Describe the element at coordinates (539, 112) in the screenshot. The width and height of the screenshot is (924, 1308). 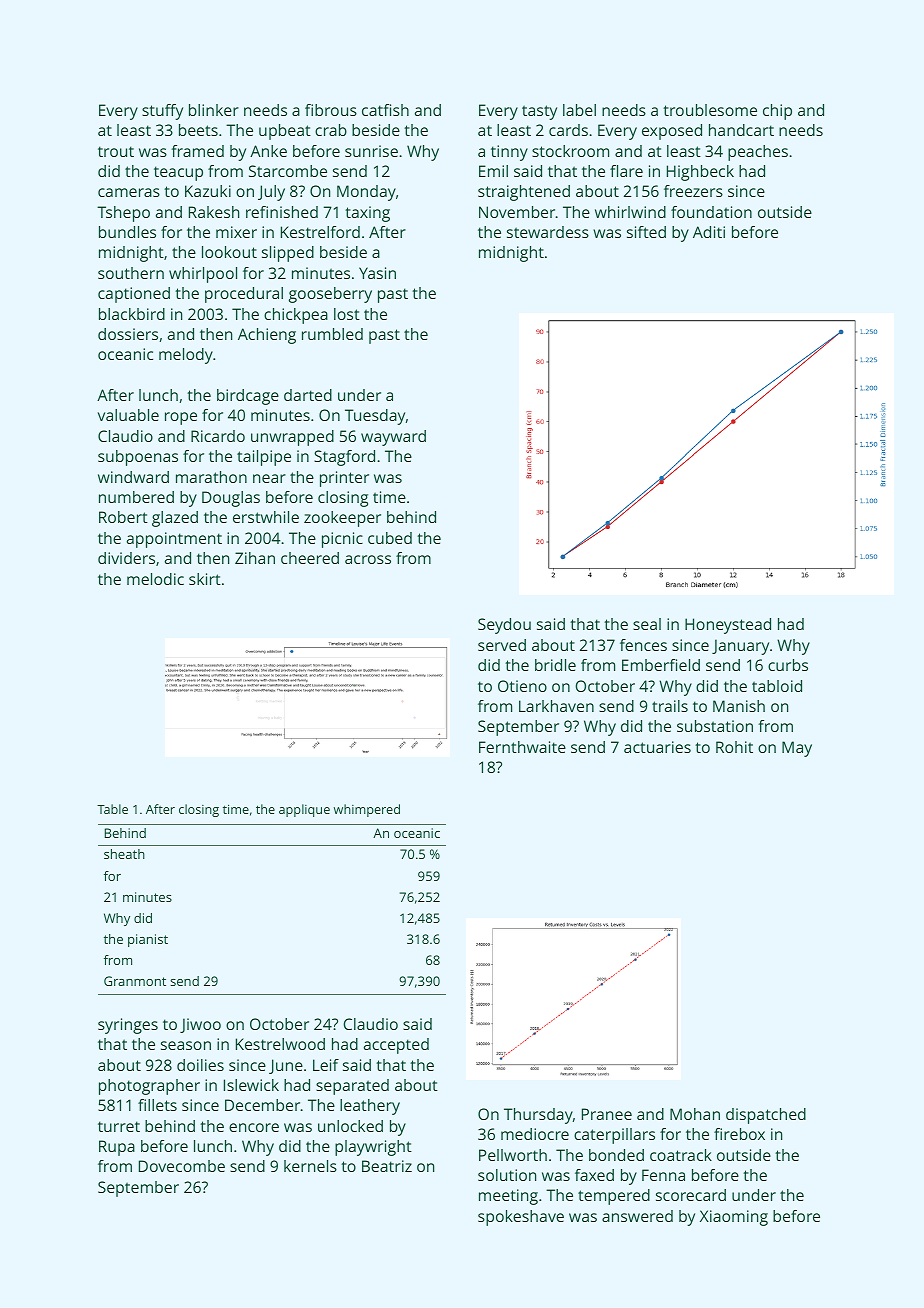
I see `tasty` at that location.
